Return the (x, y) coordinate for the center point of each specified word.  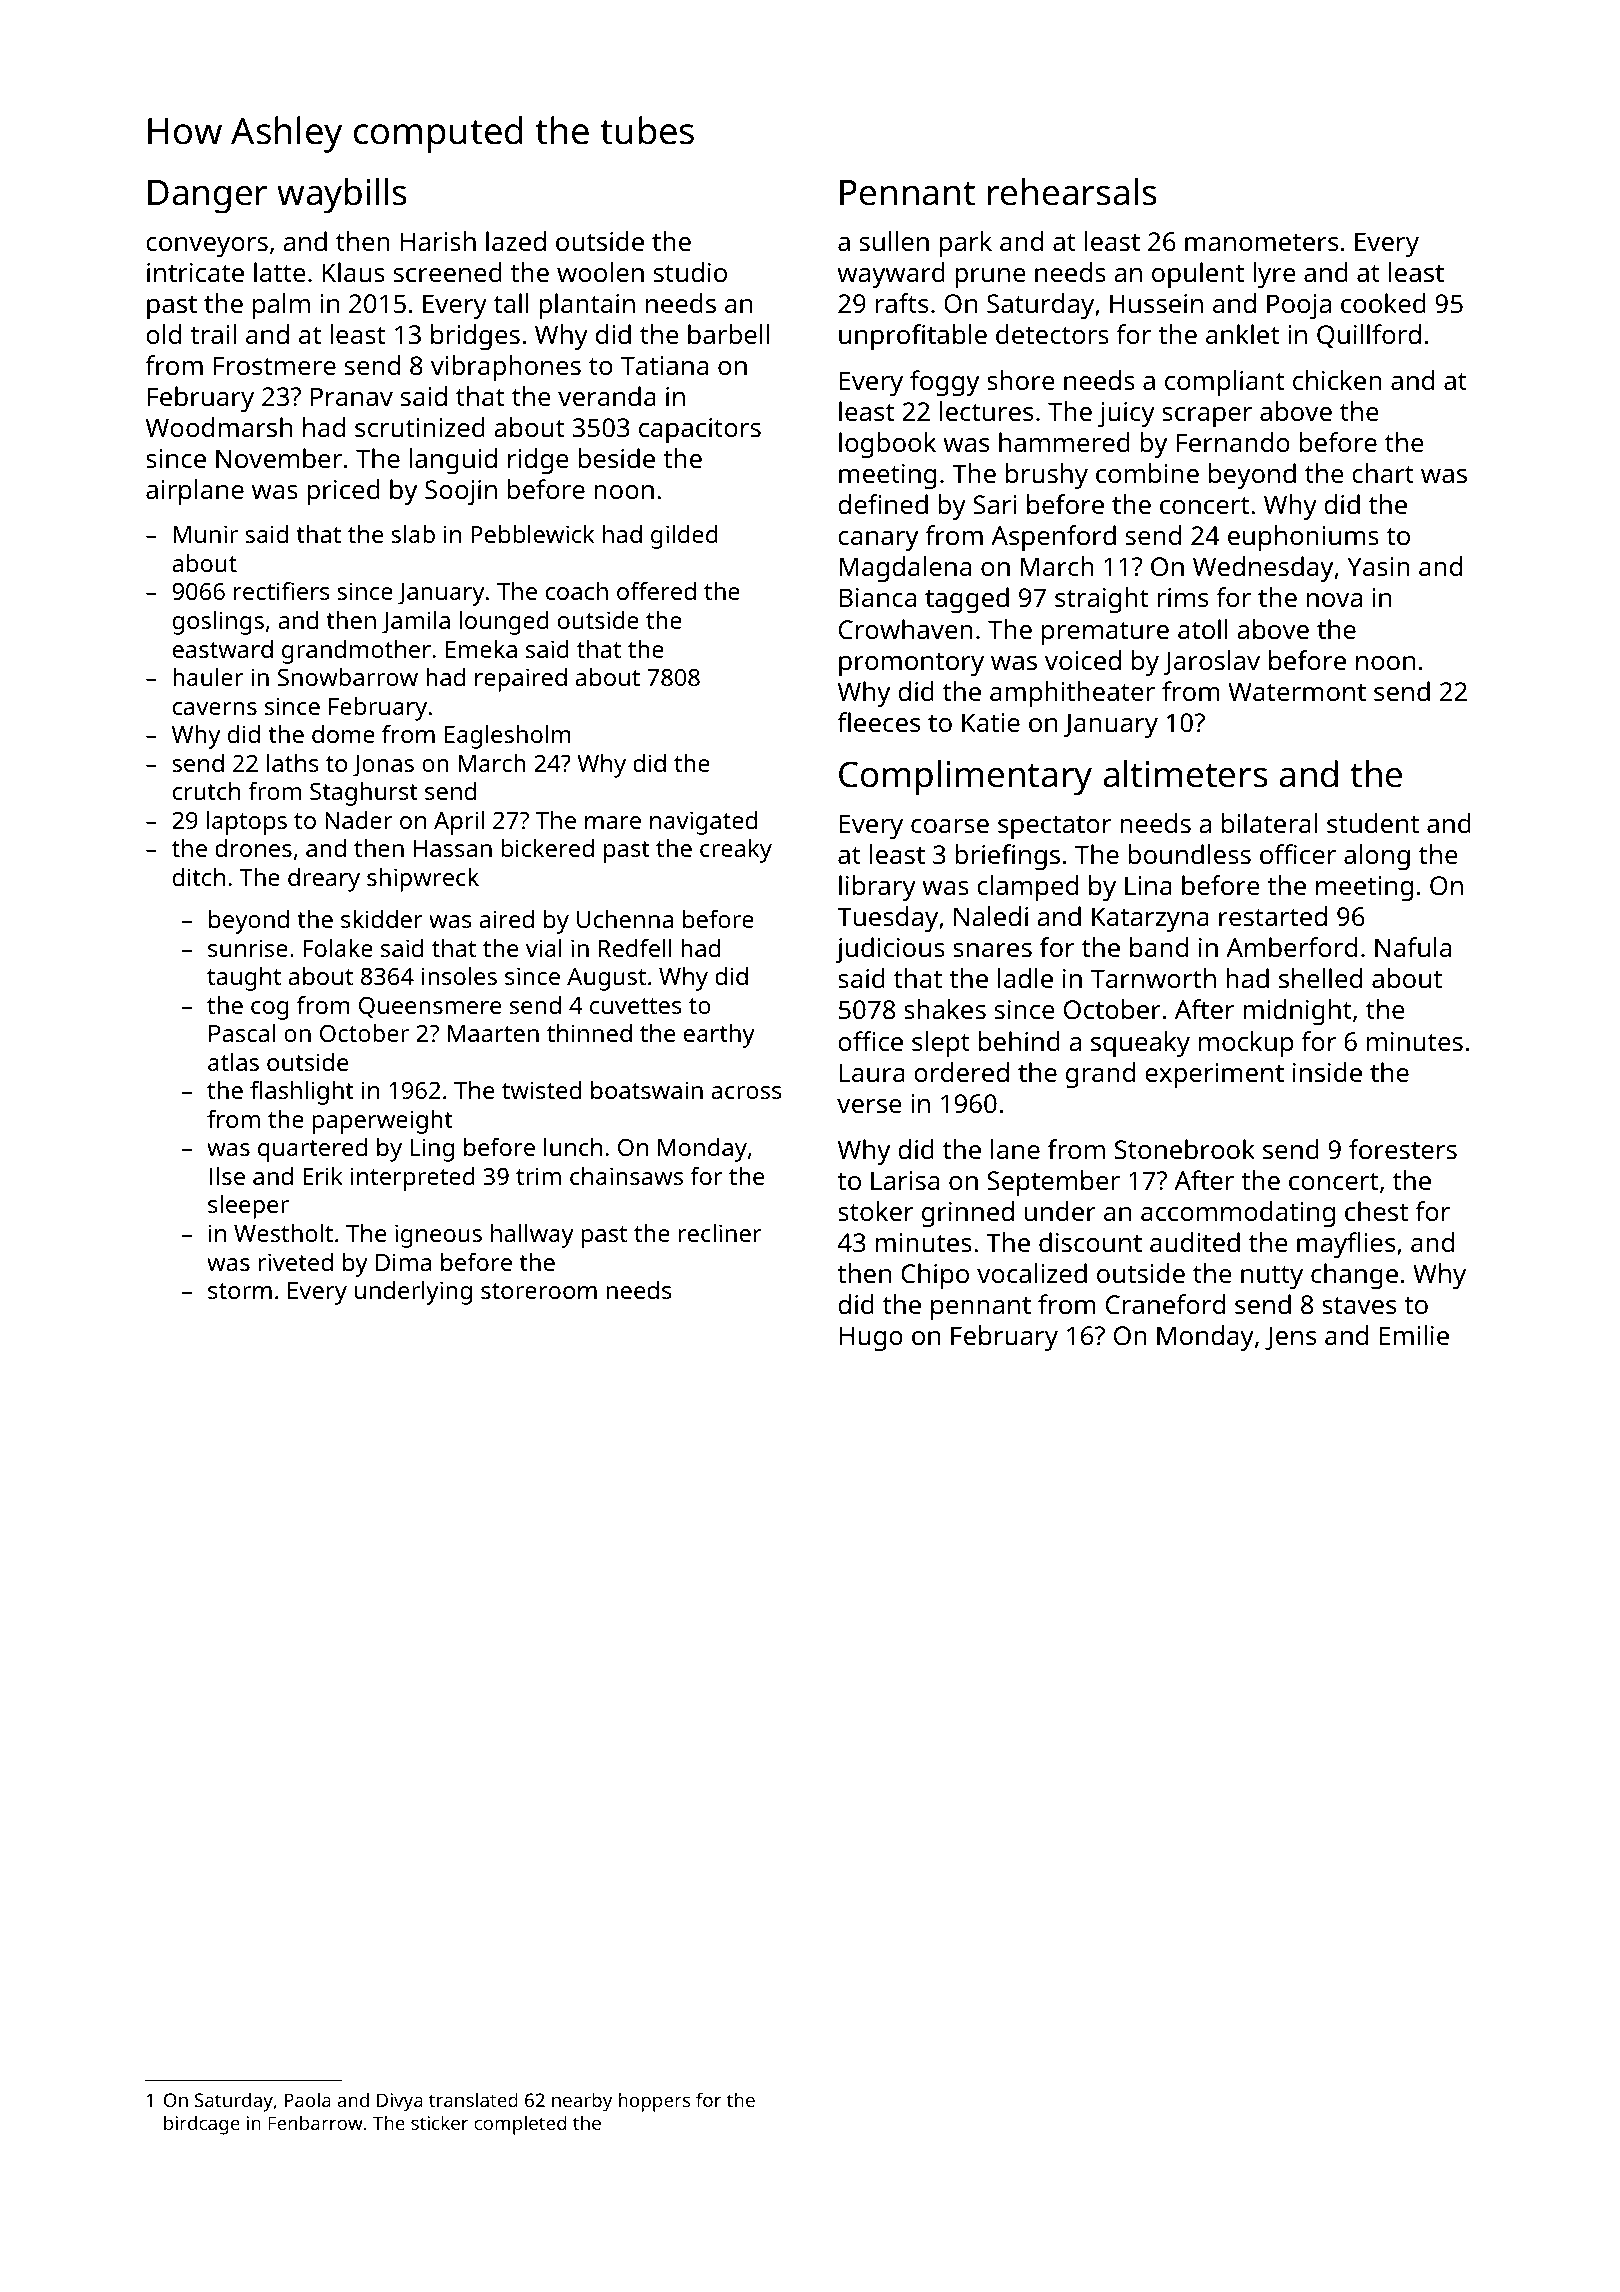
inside (1327, 1072)
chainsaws (626, 1176)
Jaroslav (1211, 662)
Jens (1290, 1338)
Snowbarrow (348, 677)
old (163, 334)
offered (656, 591)
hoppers (654, 2102)
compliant (1224, 383)
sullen (894, 241)
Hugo (871, 1338)
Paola (308, 2099)
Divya (400, 2102)
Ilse (227, 1176)
